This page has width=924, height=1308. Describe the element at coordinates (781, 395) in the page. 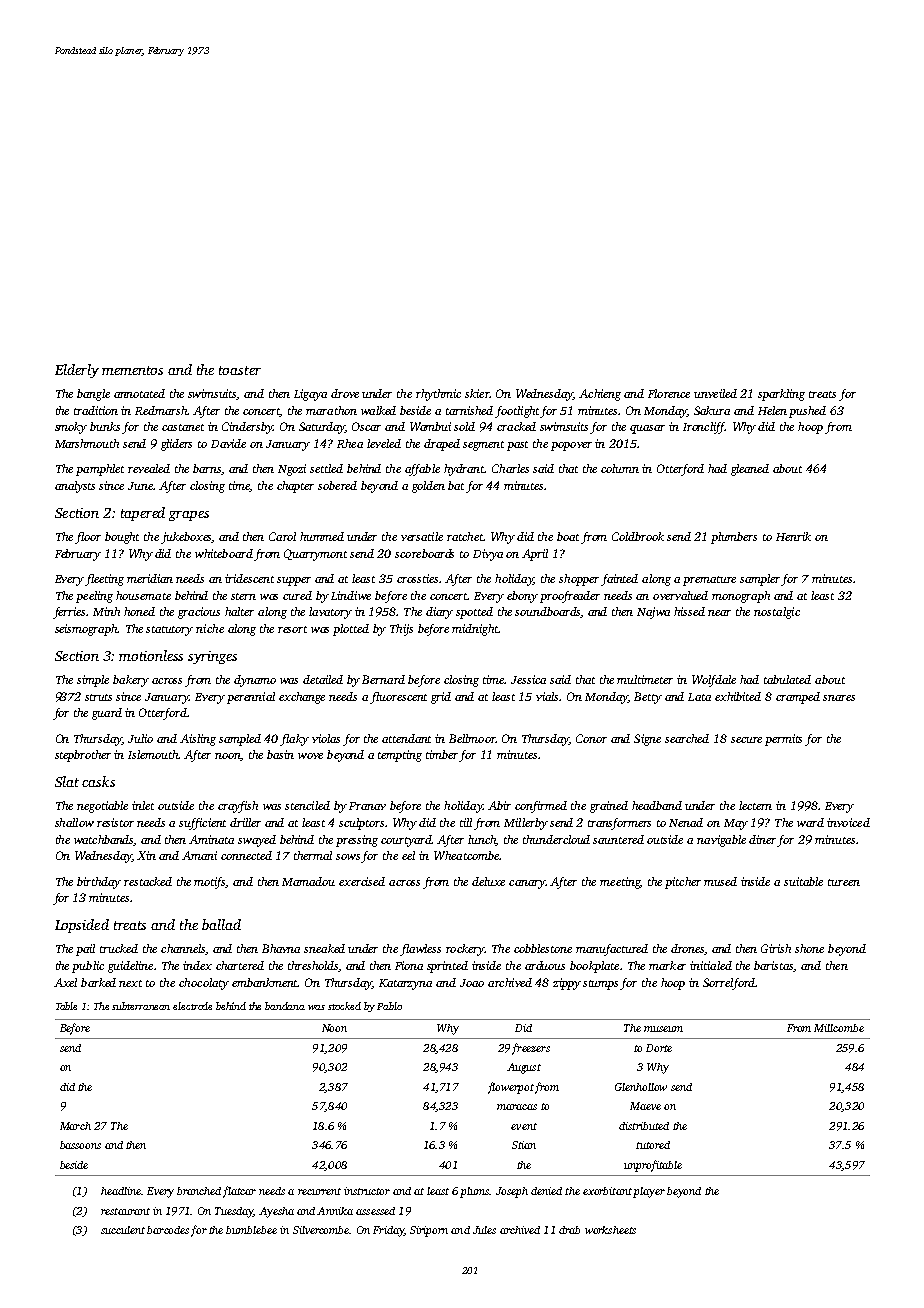

I see `sparkling` at that location.
